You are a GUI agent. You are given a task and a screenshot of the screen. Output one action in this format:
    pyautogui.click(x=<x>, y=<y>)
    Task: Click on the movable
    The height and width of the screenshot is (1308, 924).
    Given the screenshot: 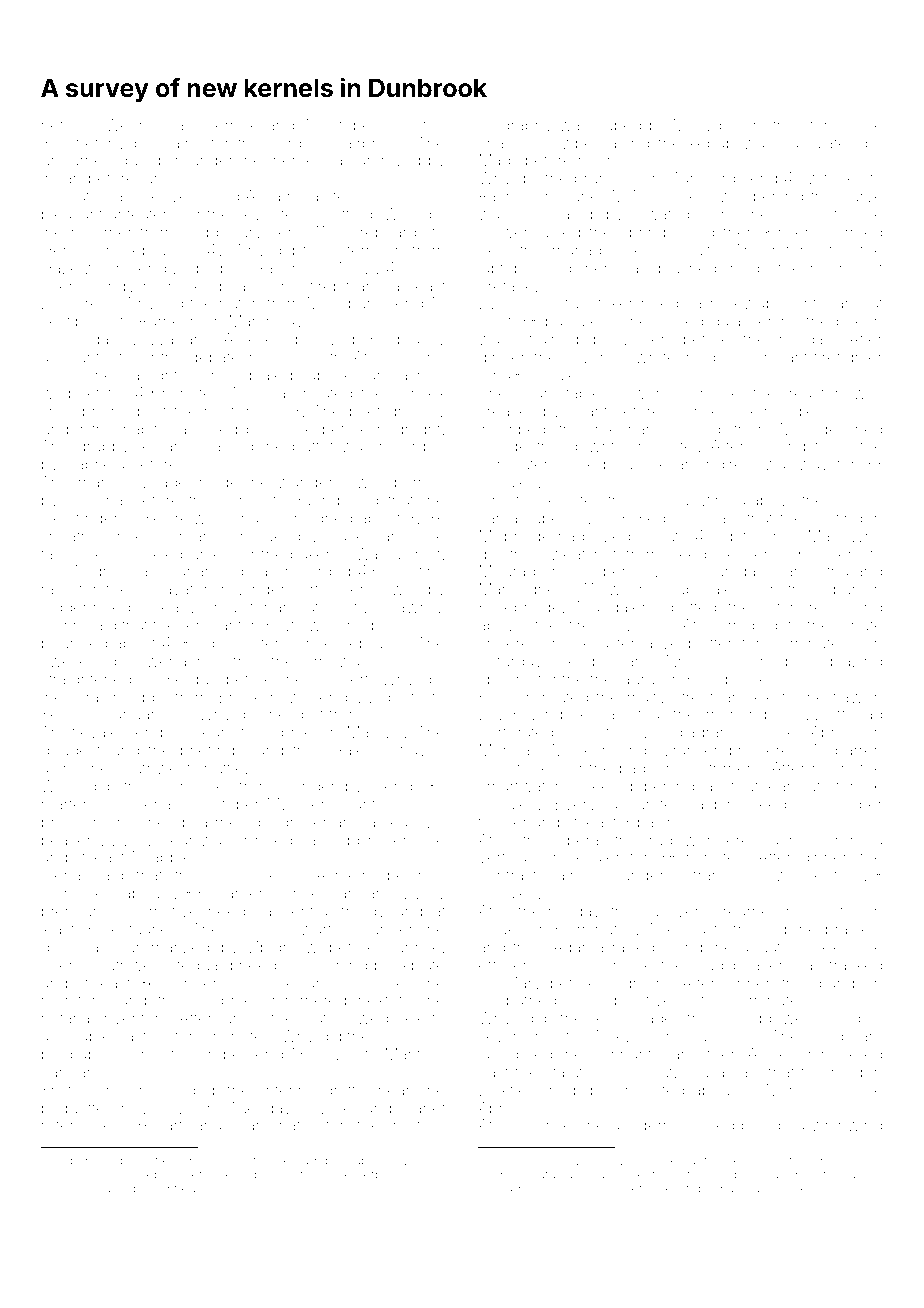 What is the action you would take?
    pyautogui.click(x=251, y=1188)
